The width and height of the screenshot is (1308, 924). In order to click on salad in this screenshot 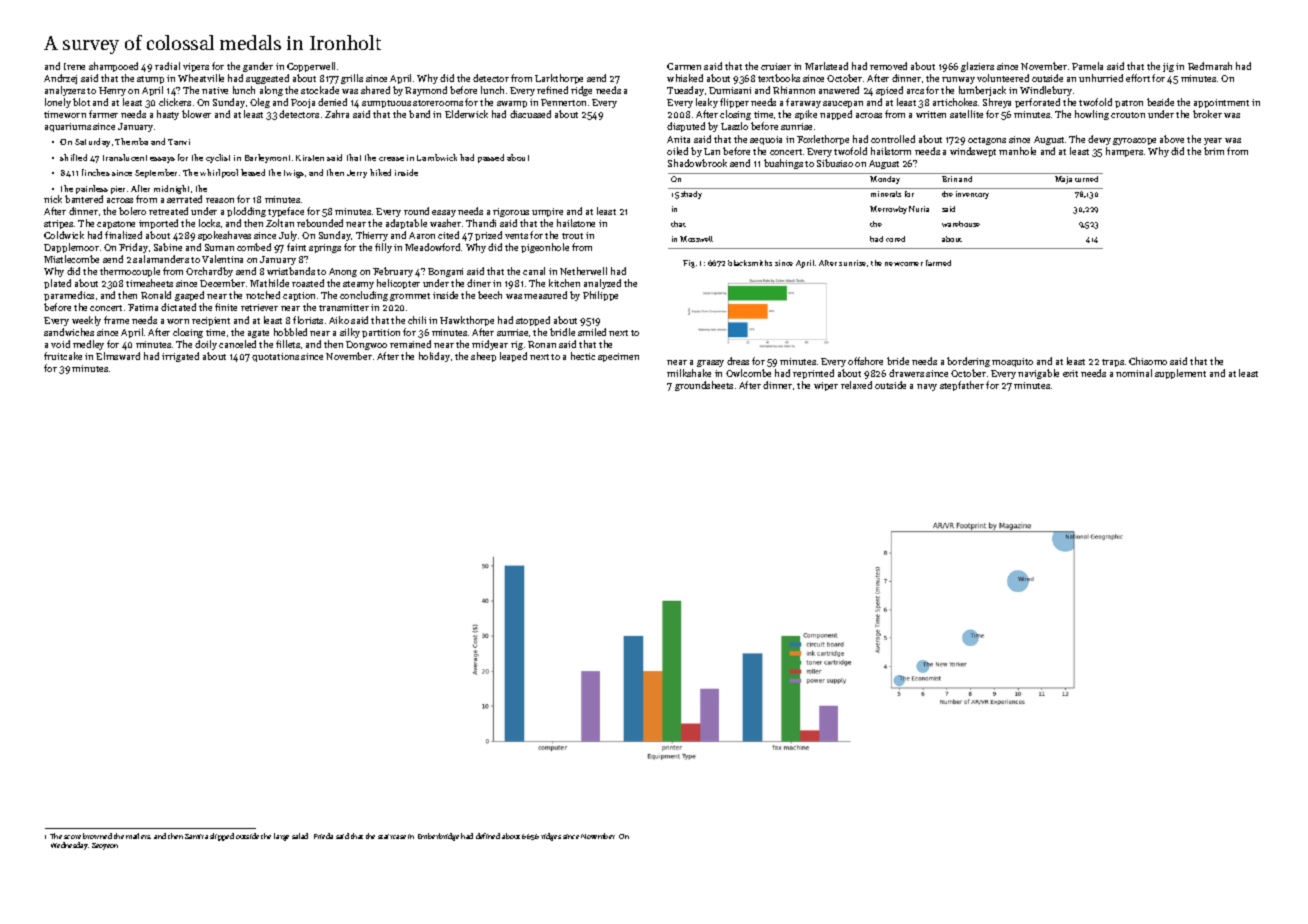, I will do `click(300, 836)`.
